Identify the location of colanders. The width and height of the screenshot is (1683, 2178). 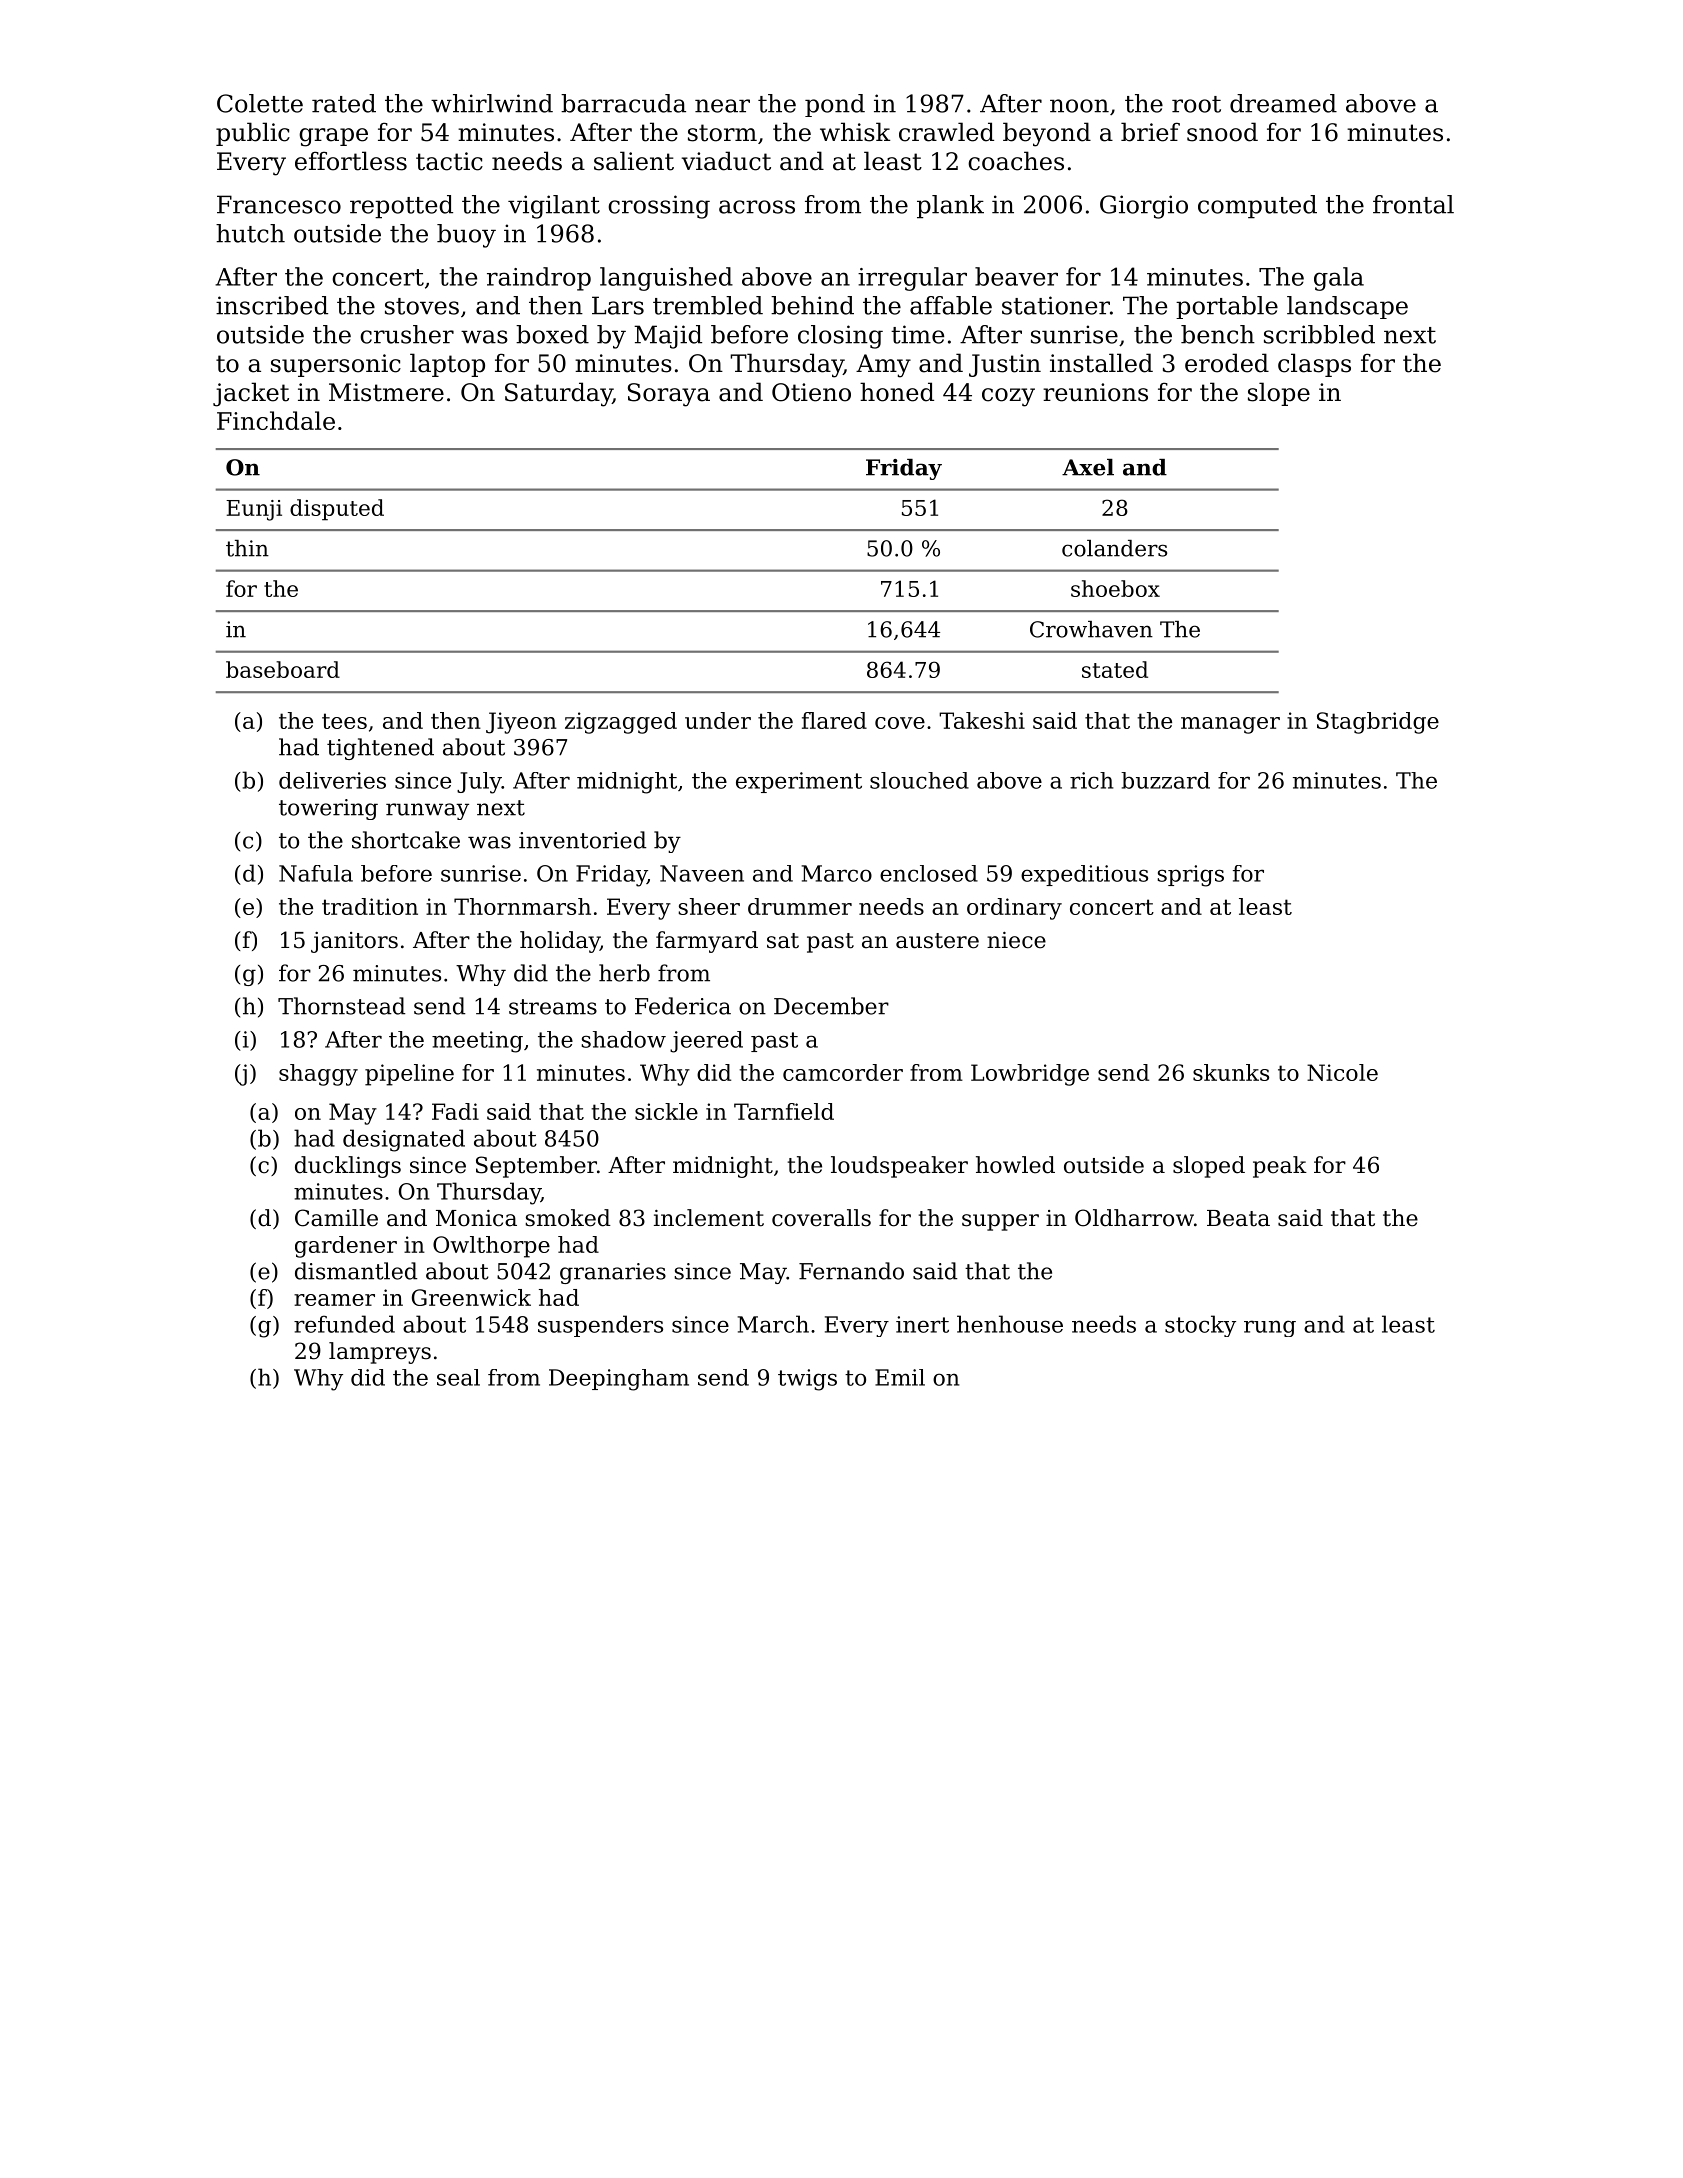
(1114, 548).
